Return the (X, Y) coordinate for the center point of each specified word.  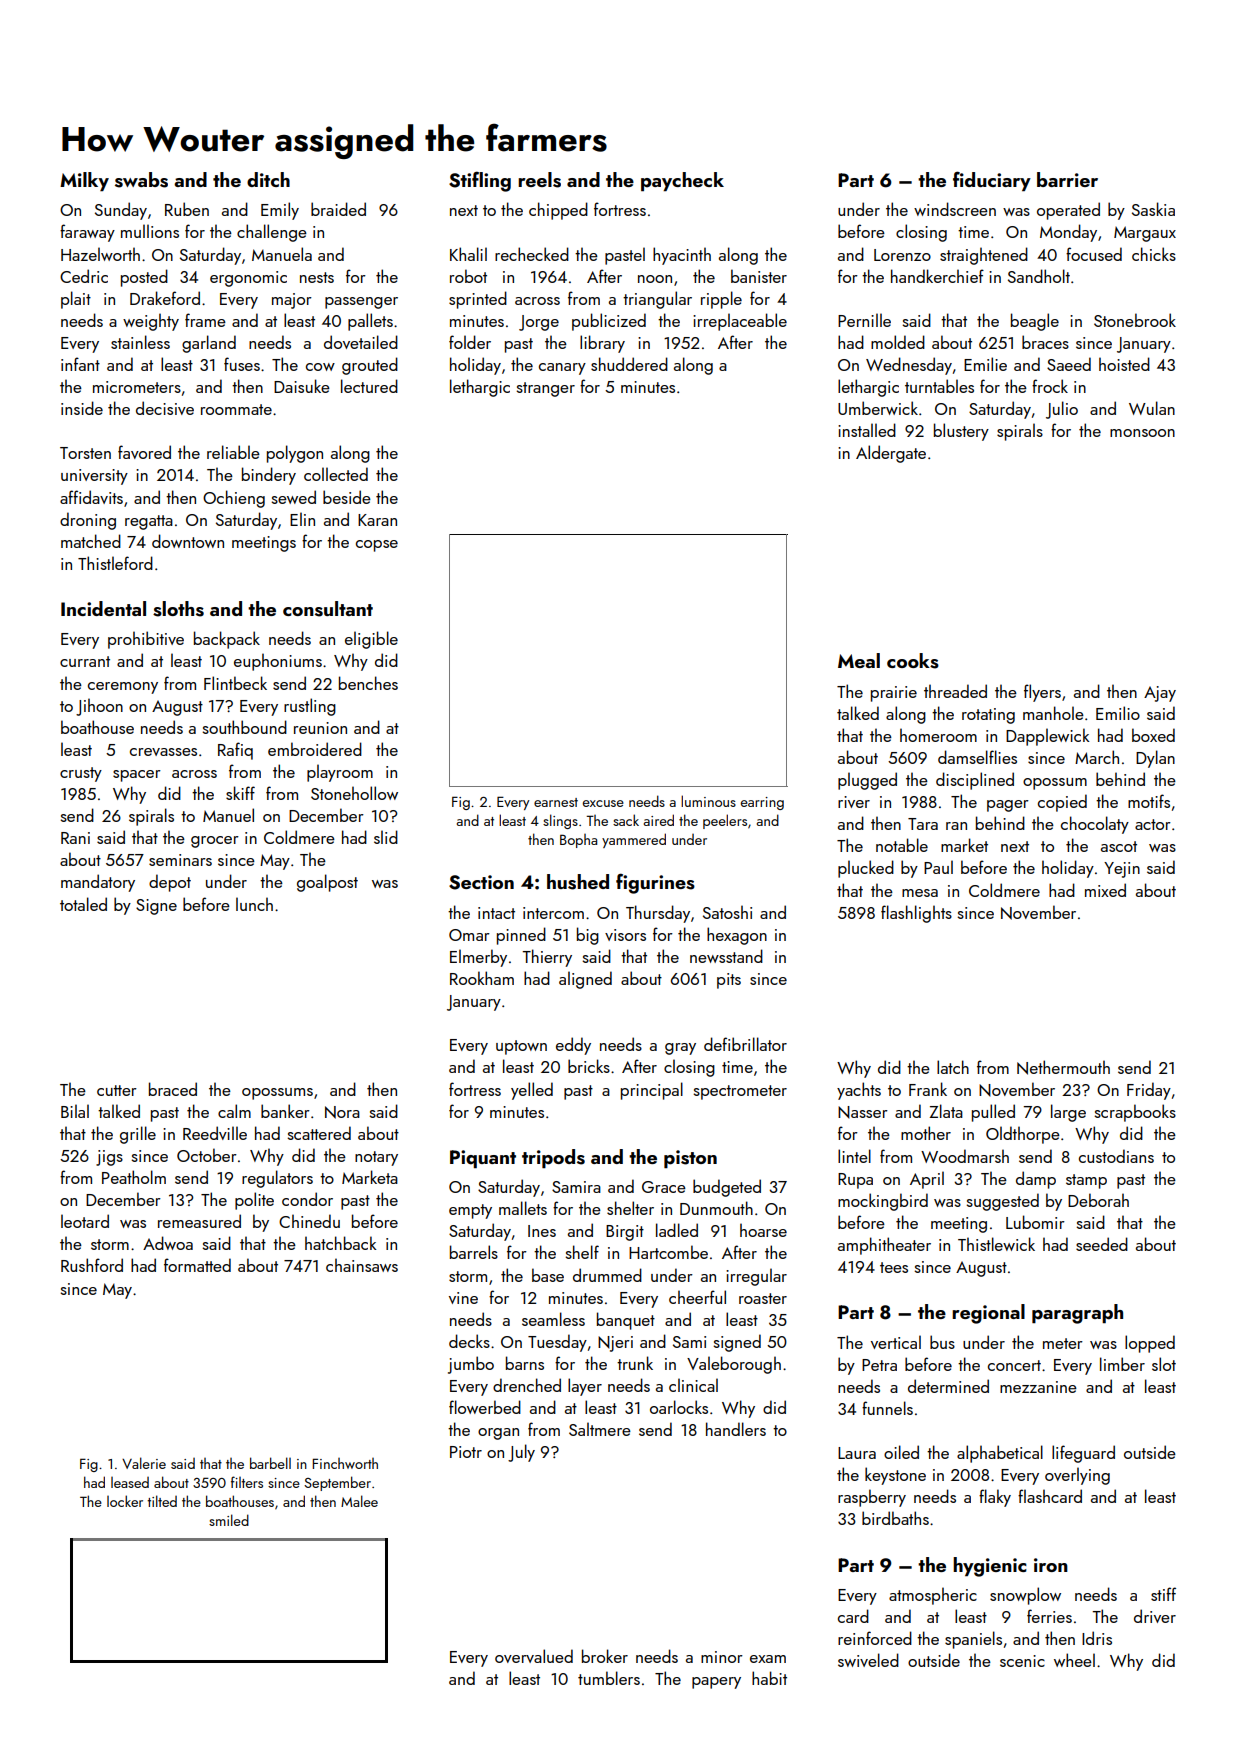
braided (338, 209)
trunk (635, 1363)
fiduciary (992, 181)
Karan (377, 520)
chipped (558, 211)
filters (247, 1482)
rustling (310, 707)
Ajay (1160, 694)
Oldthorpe (1023, 1135)
